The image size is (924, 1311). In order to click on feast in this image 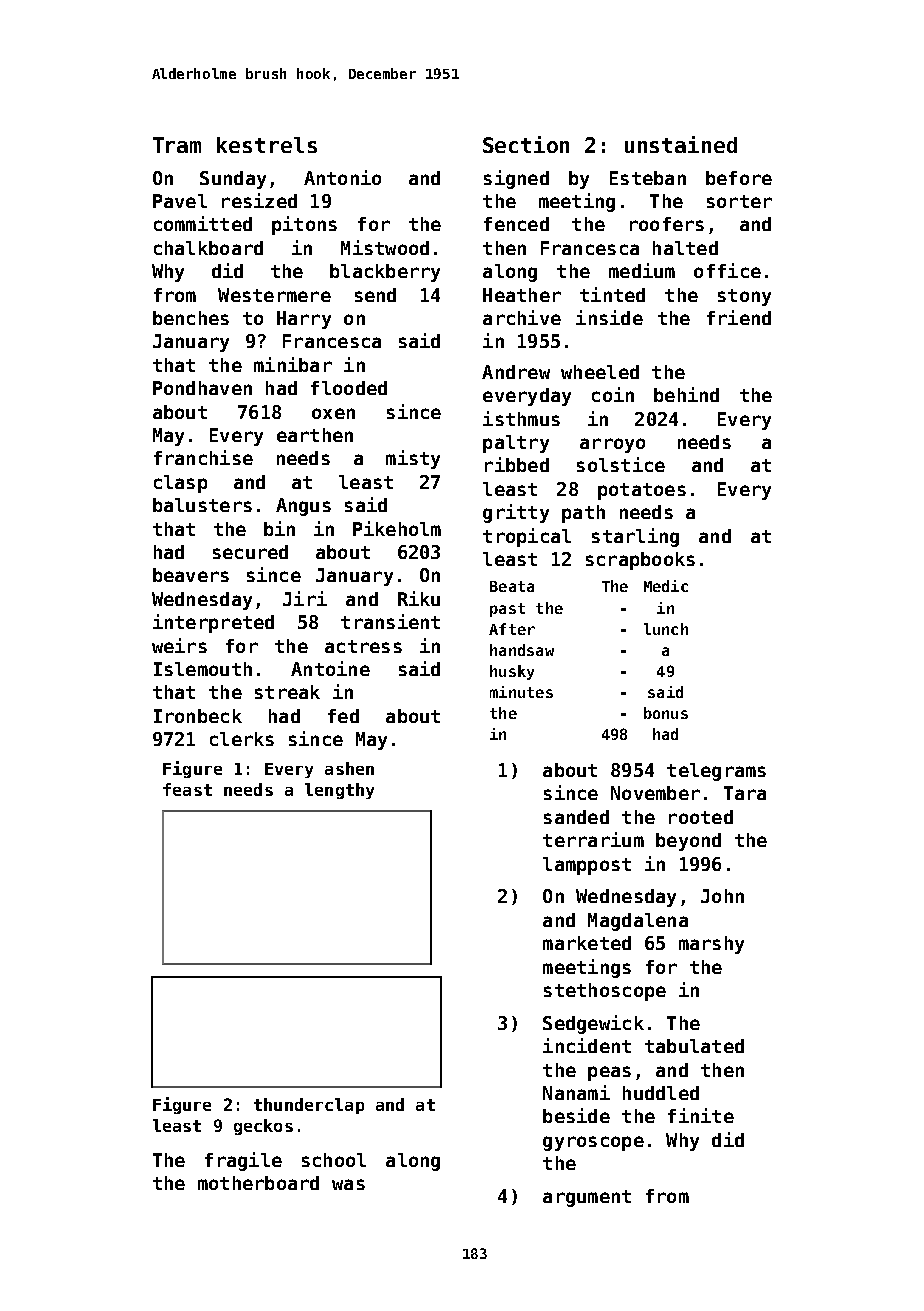, I will do `click(187, 789)`.
